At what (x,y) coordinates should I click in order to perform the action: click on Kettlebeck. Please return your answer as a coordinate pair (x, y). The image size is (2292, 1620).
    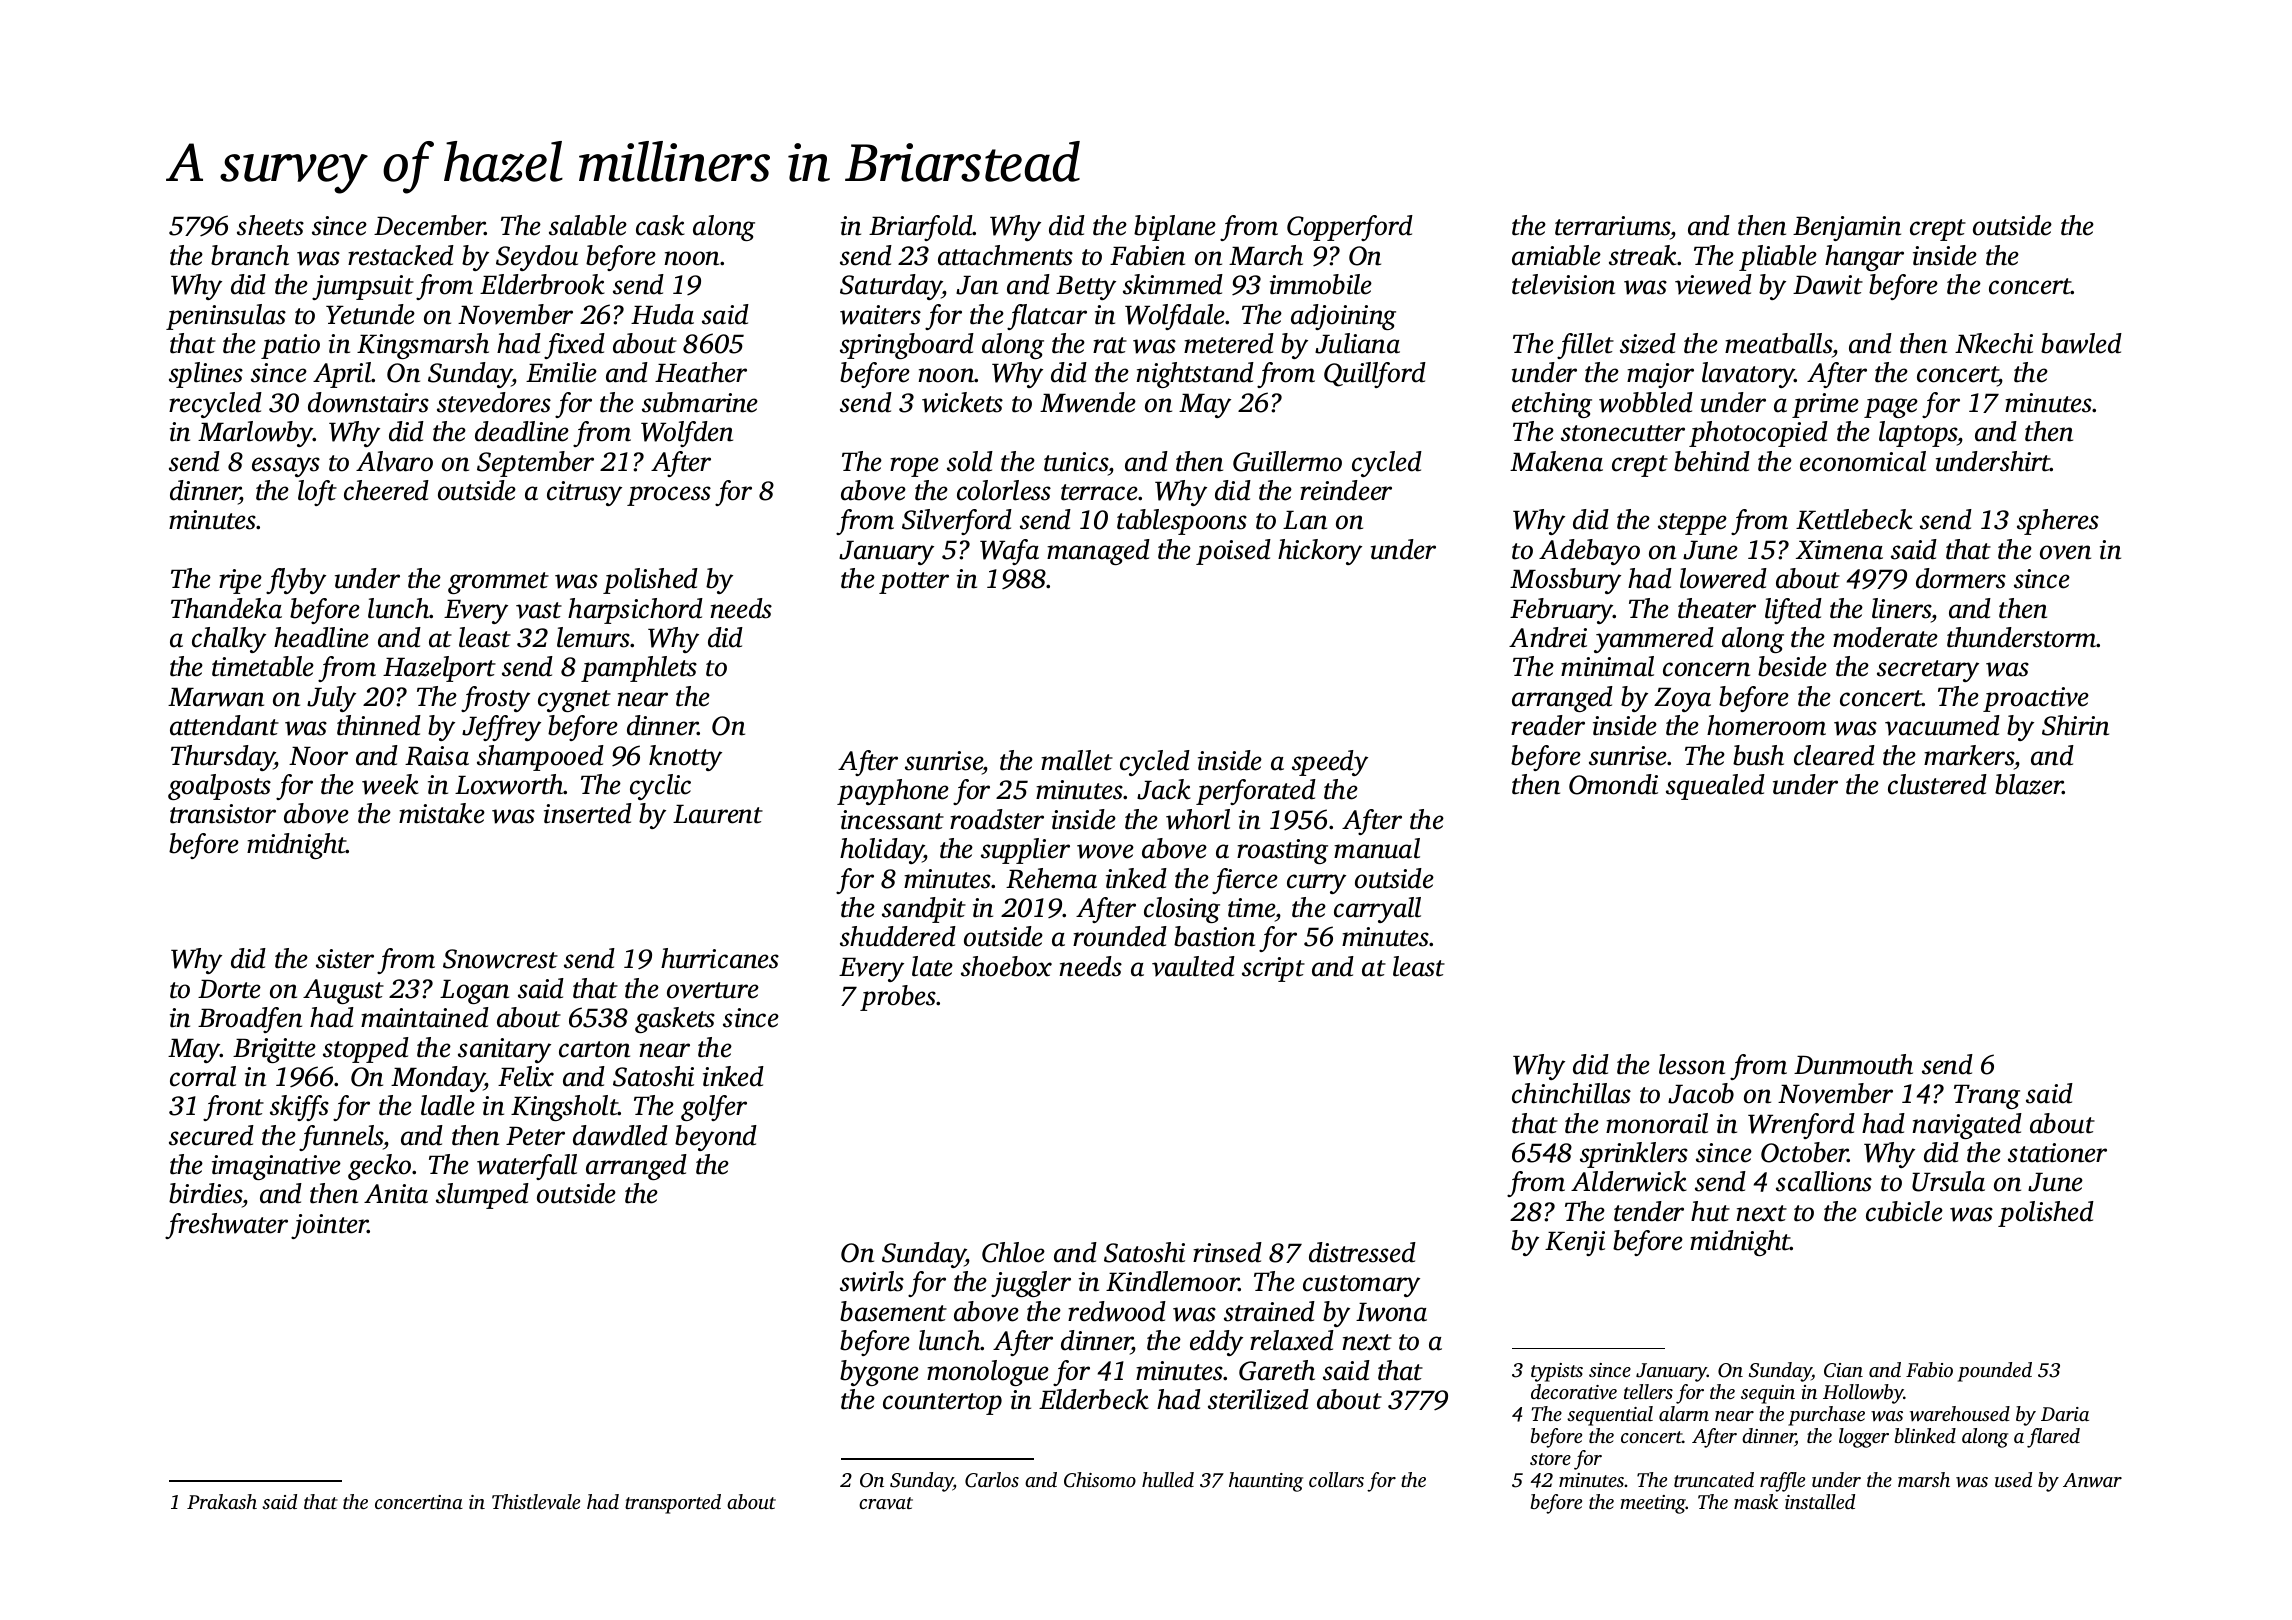
    Looking at the image, I should click on (1854, 519).
